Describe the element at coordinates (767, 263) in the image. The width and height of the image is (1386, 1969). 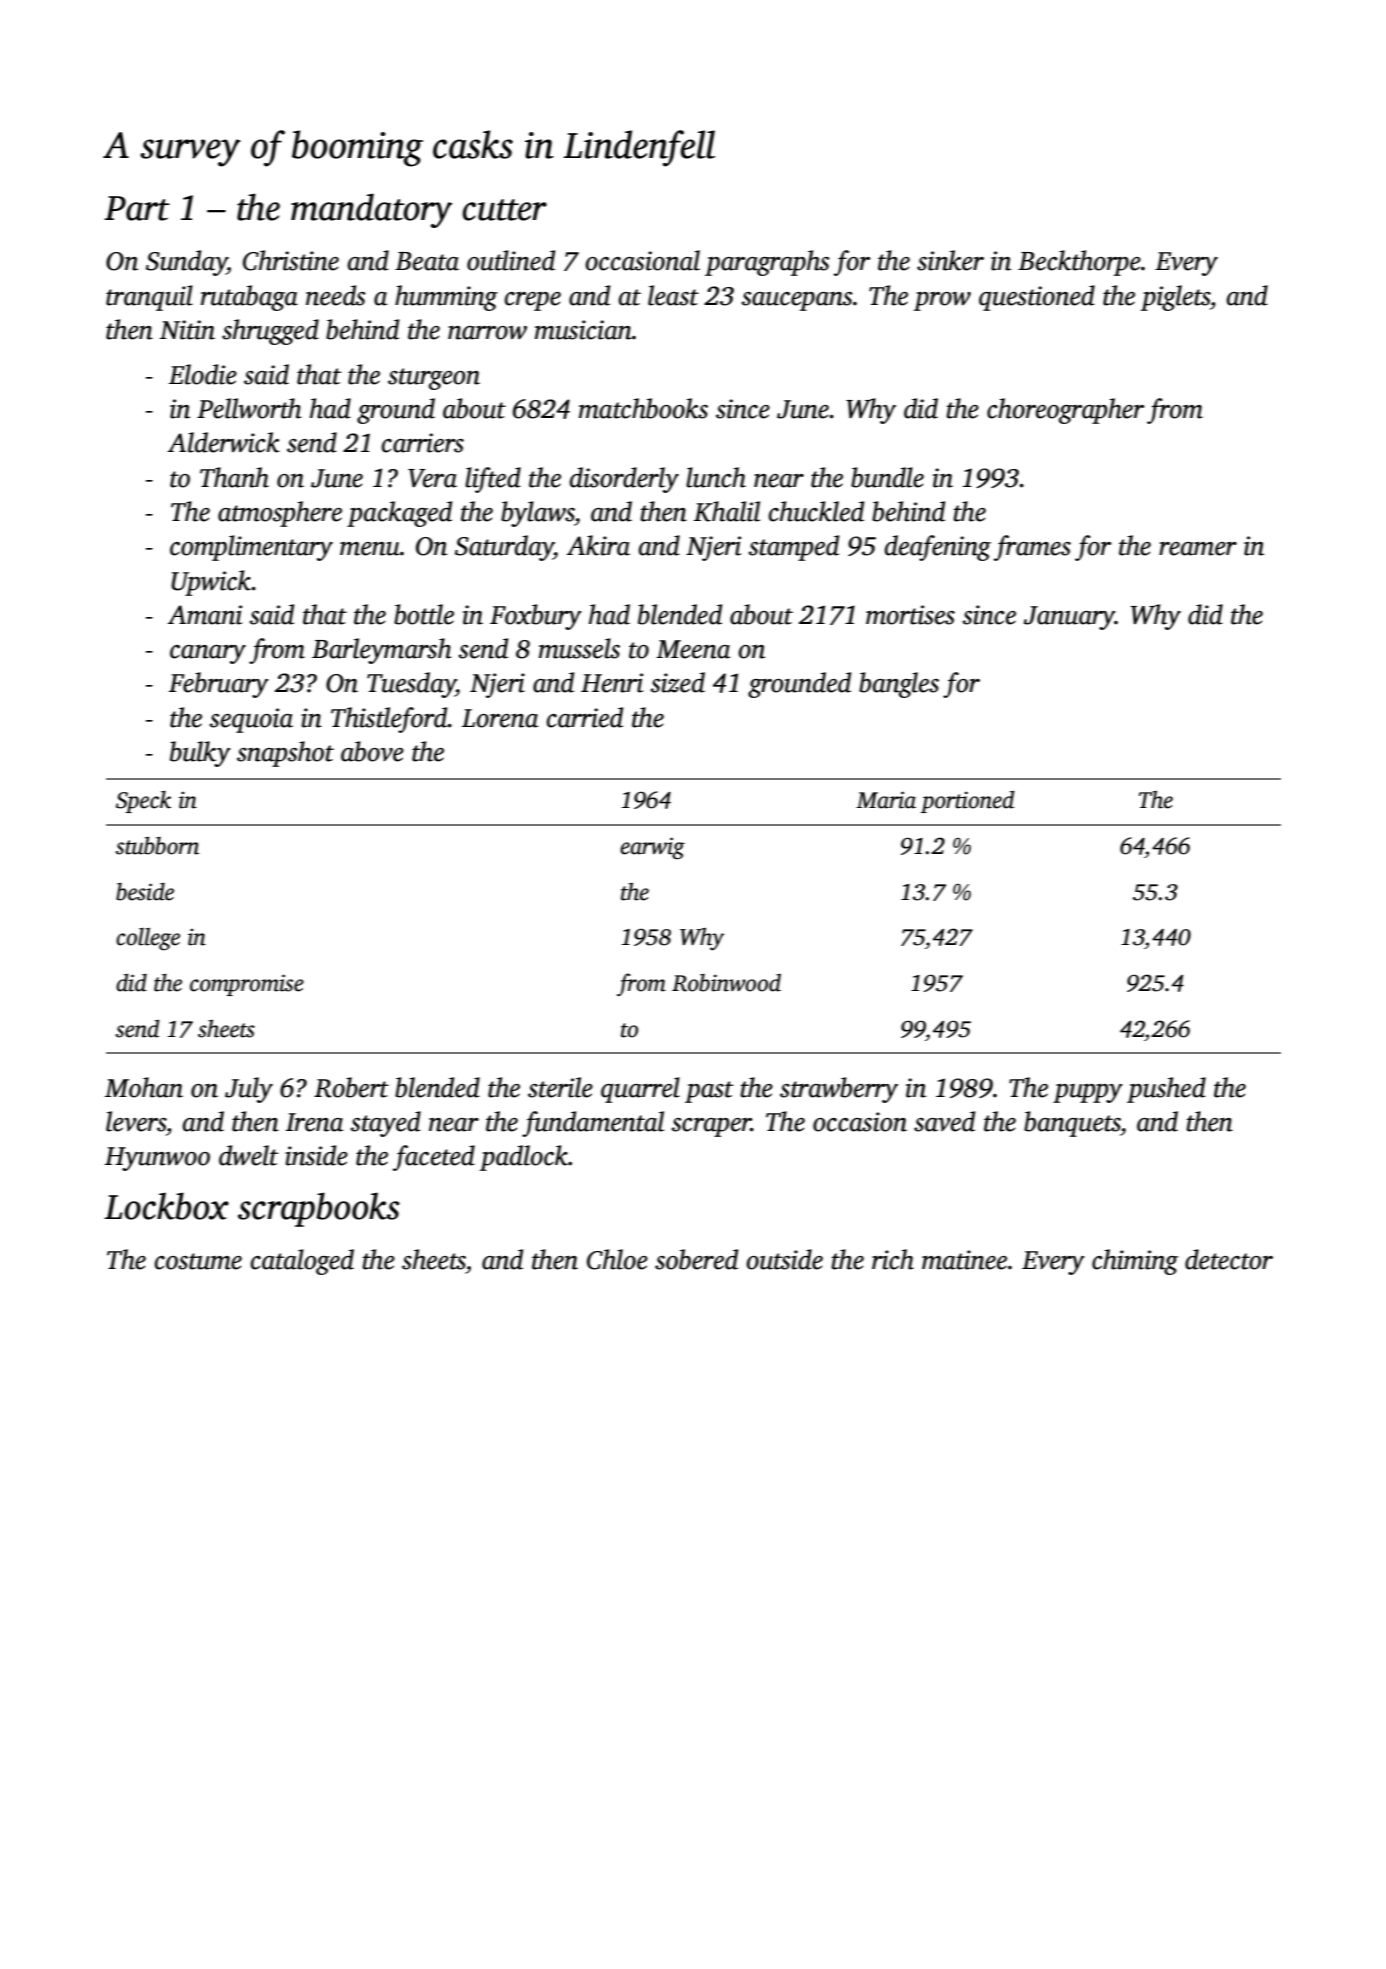
I see `paragraphs` at that location.
